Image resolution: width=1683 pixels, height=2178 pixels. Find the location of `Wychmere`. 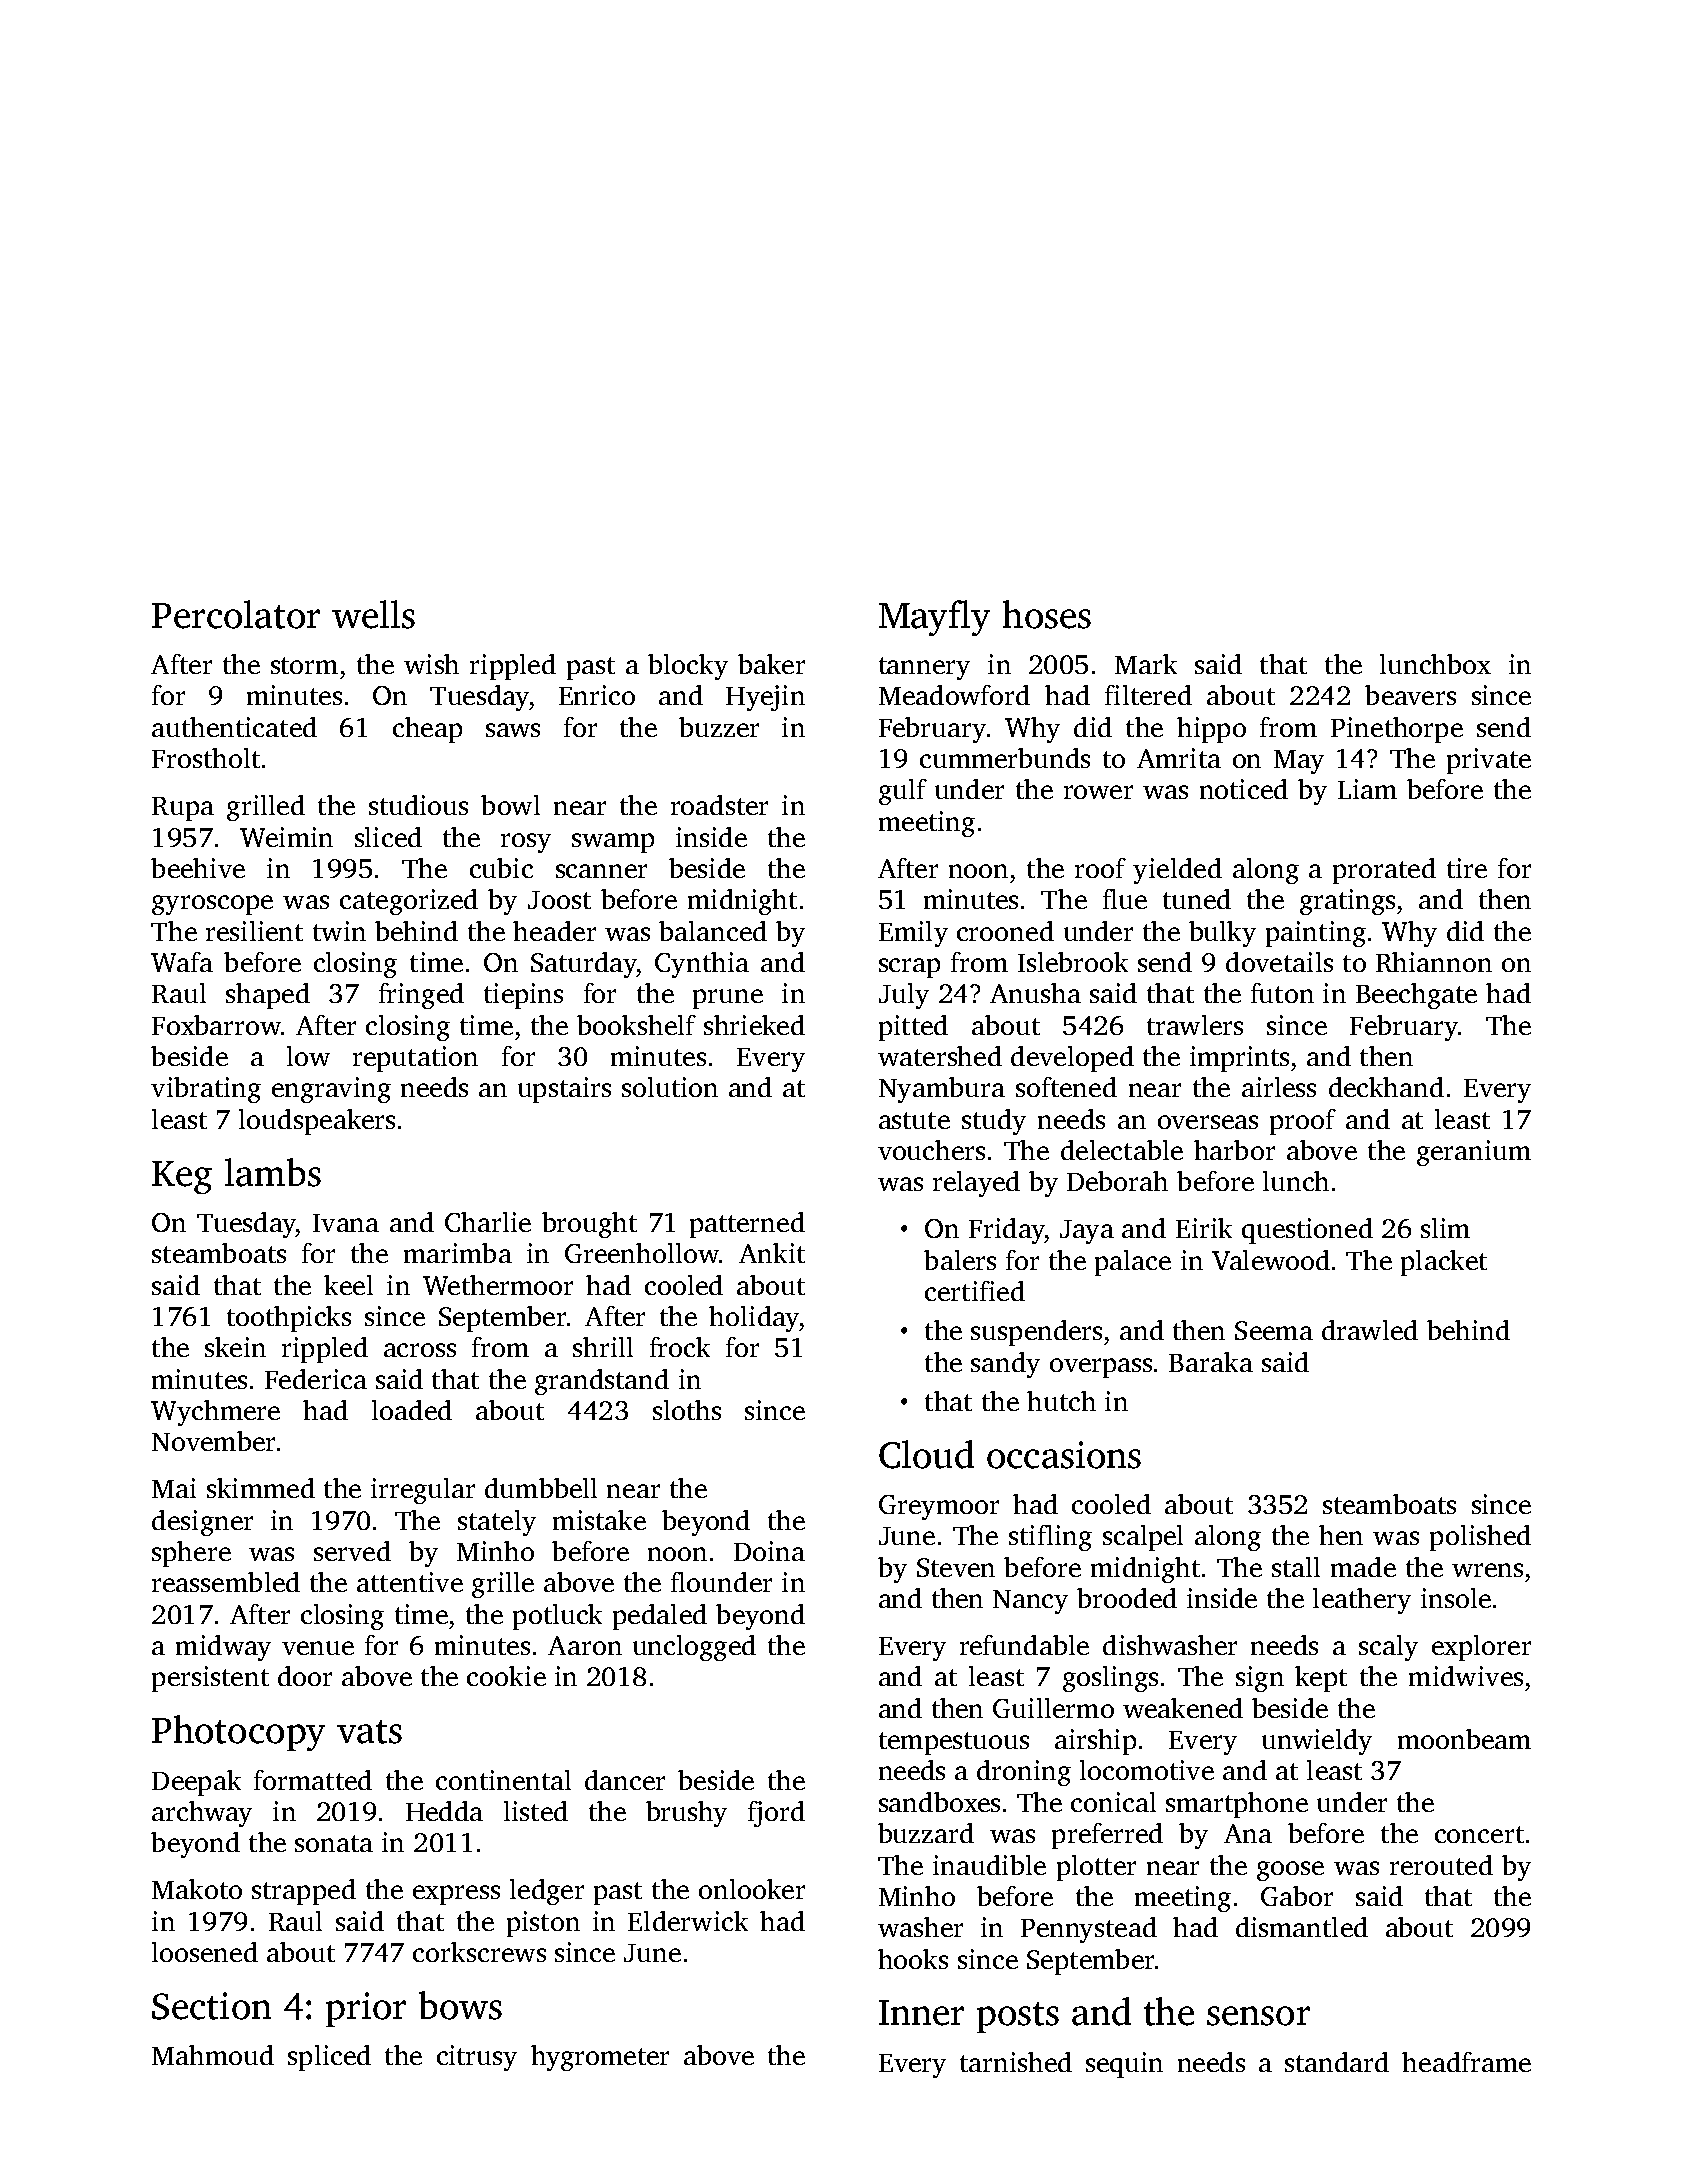

Wychmere is located at coordinates (215, 1413).
